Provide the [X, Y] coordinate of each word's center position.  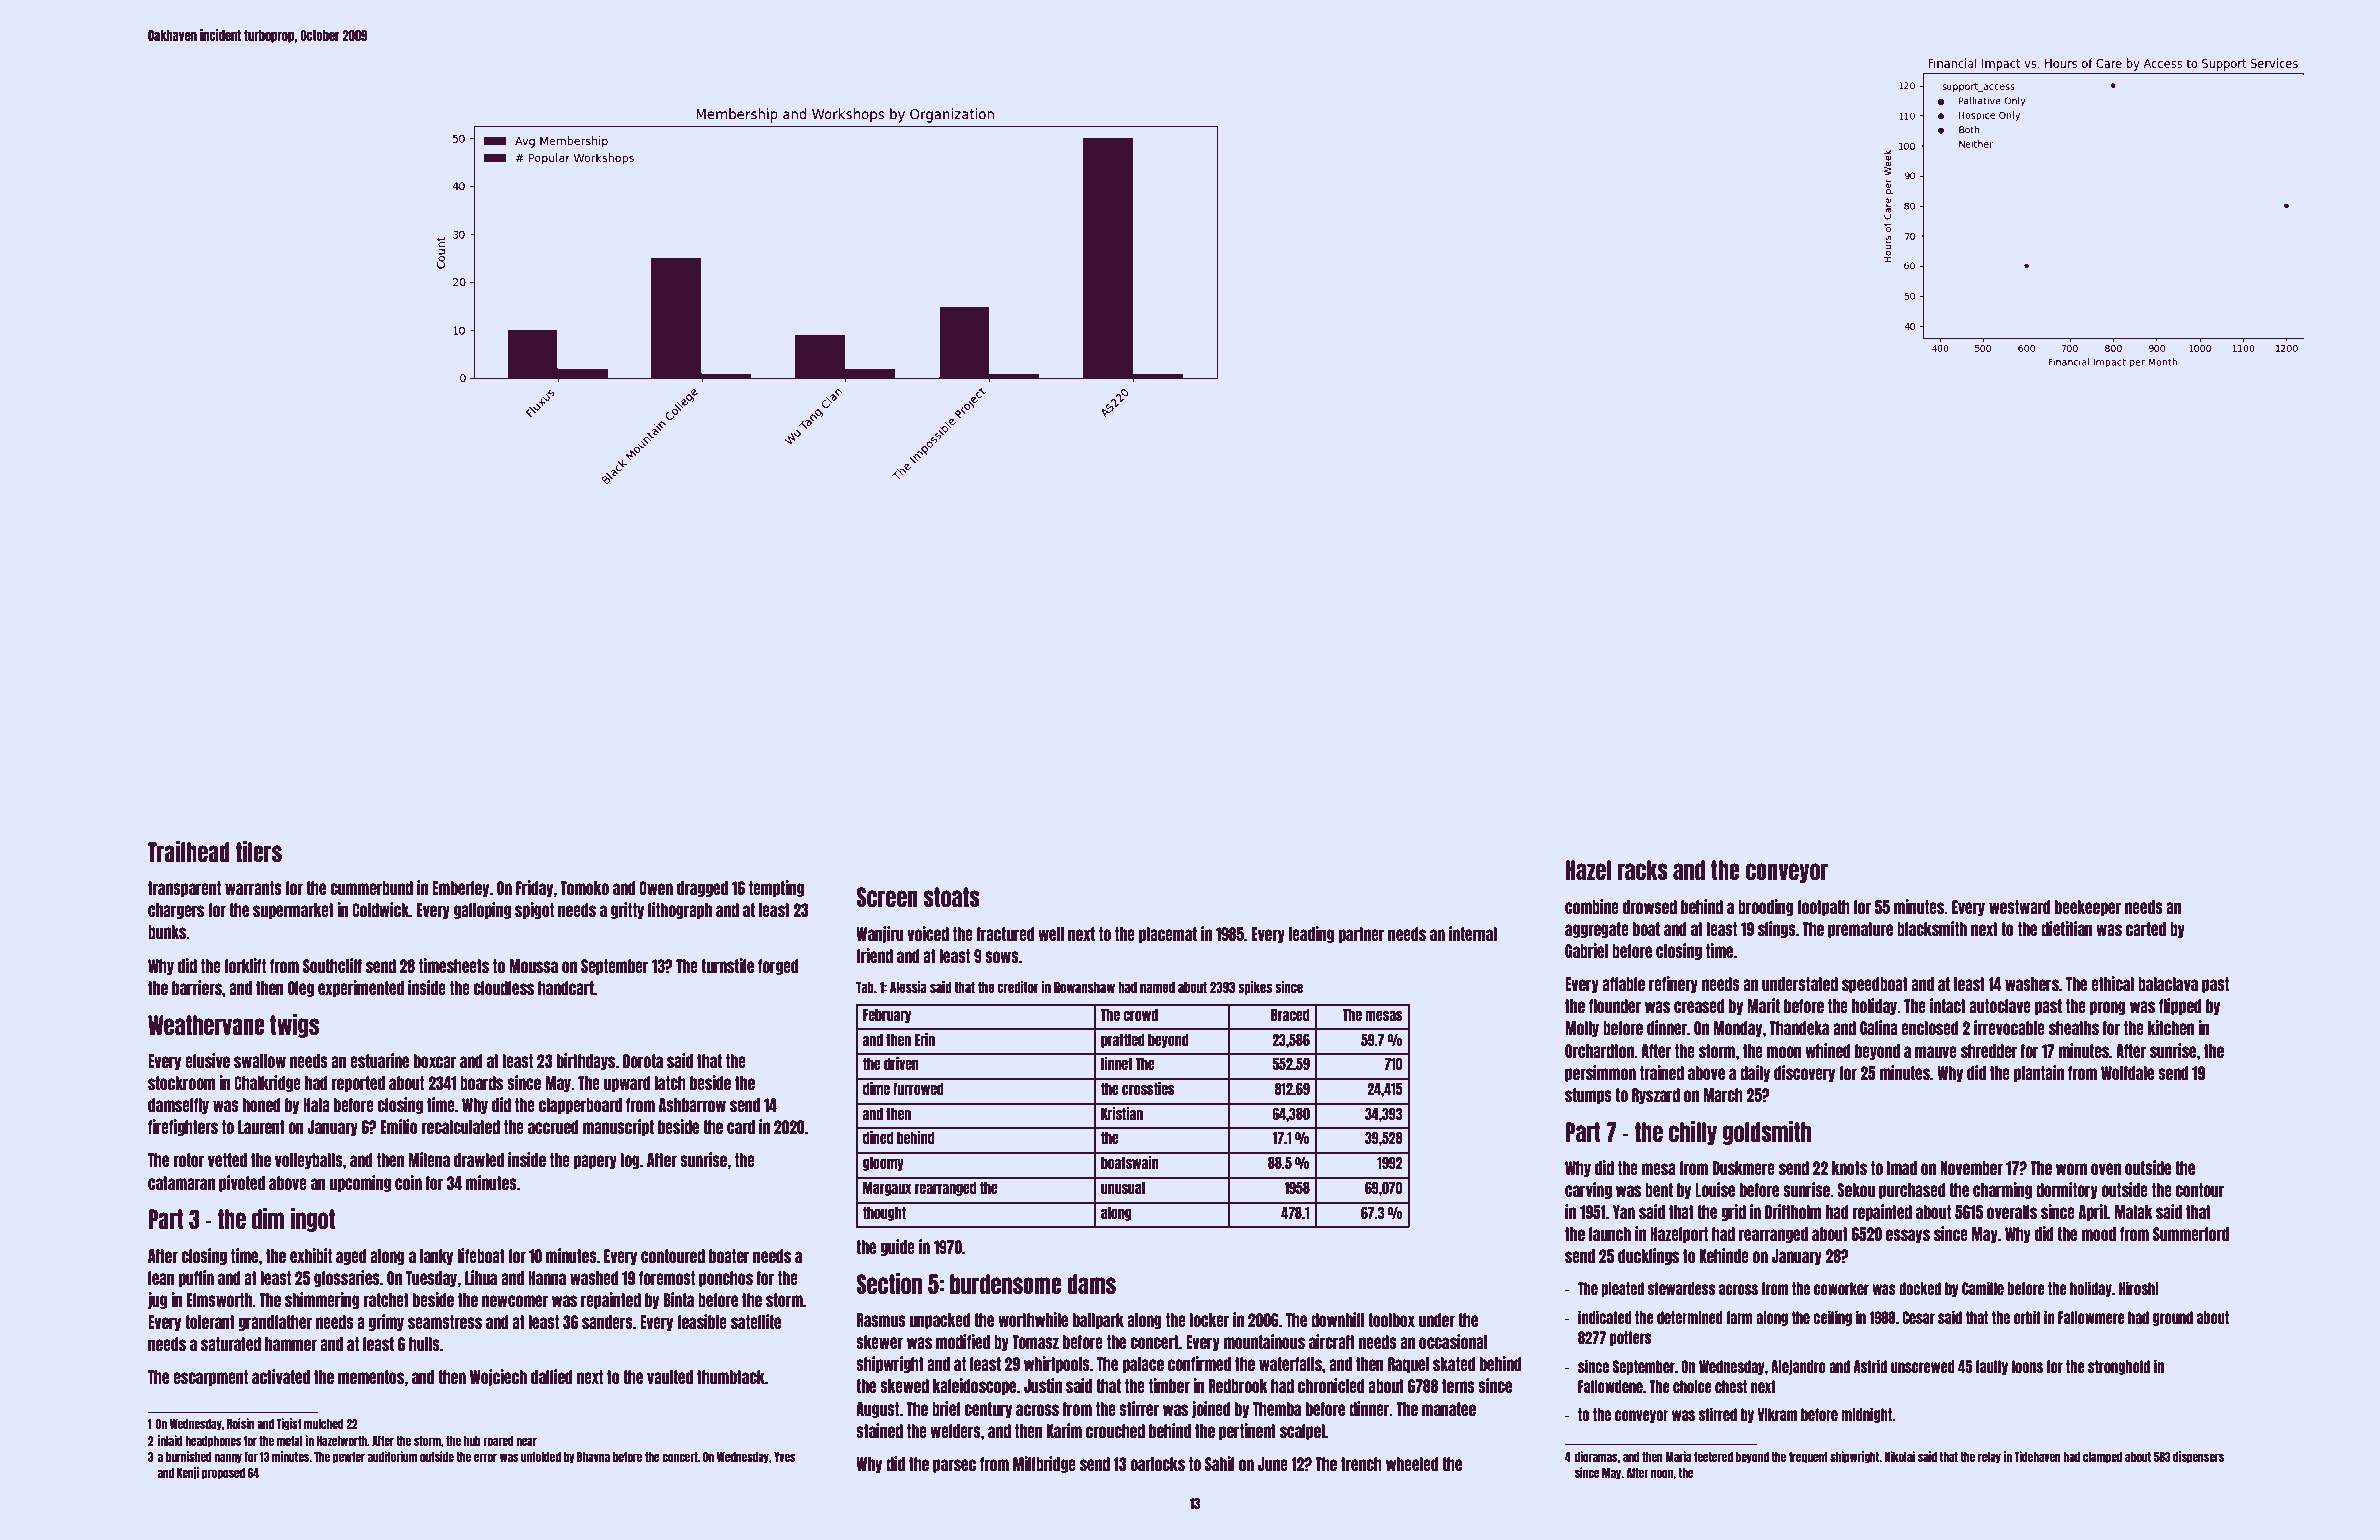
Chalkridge [267, 1083]
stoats [951, 897]
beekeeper [2088, 908]
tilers [258, 851]
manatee [1449, 1409]
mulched [324, 1424]
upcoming [360, 1183]
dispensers [2198, 1457]
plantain [2039, 1073]
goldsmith [1767, 1133]
